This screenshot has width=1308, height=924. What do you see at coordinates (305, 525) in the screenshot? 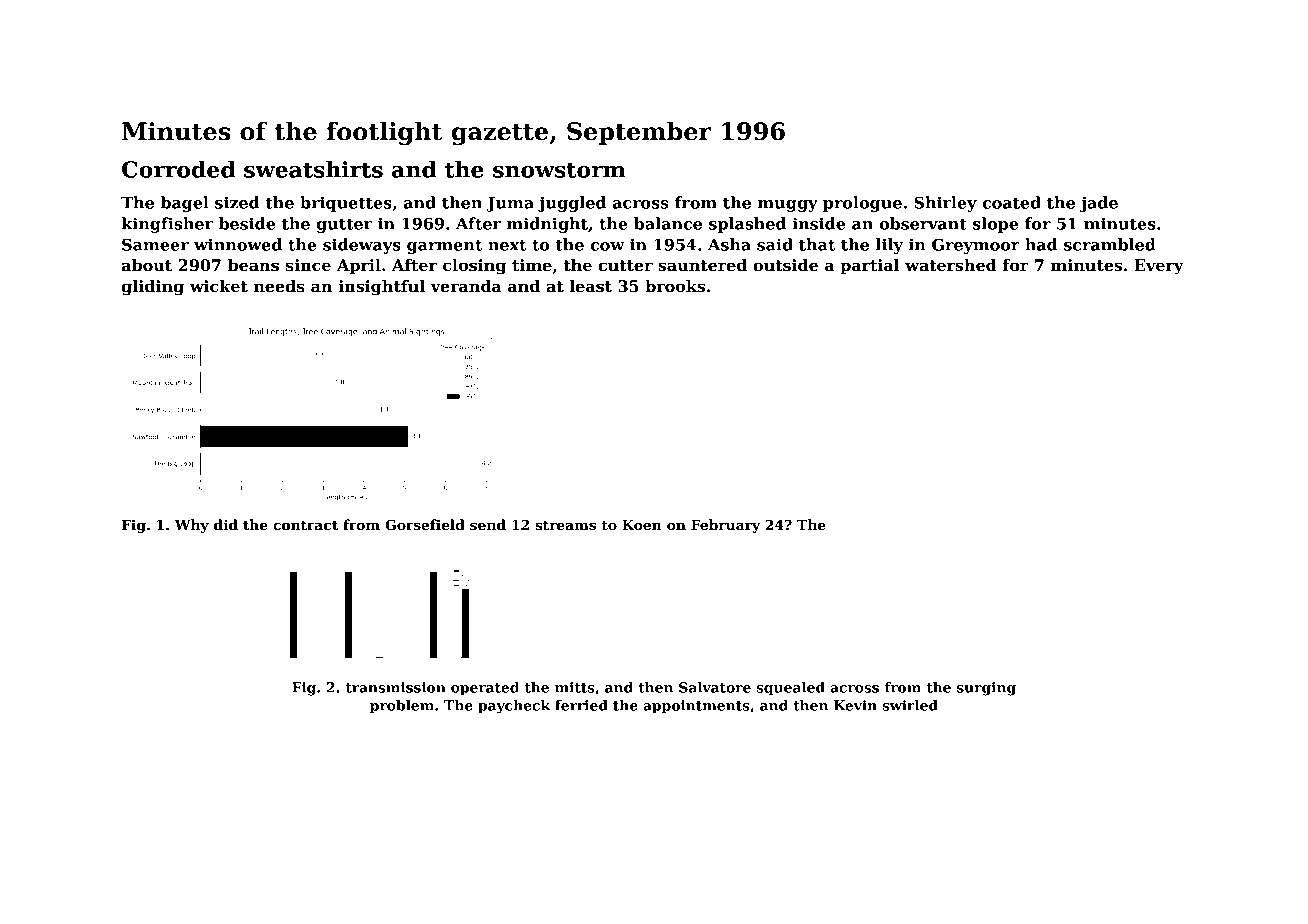
I see `contract` at bounding box center [305, 525].
